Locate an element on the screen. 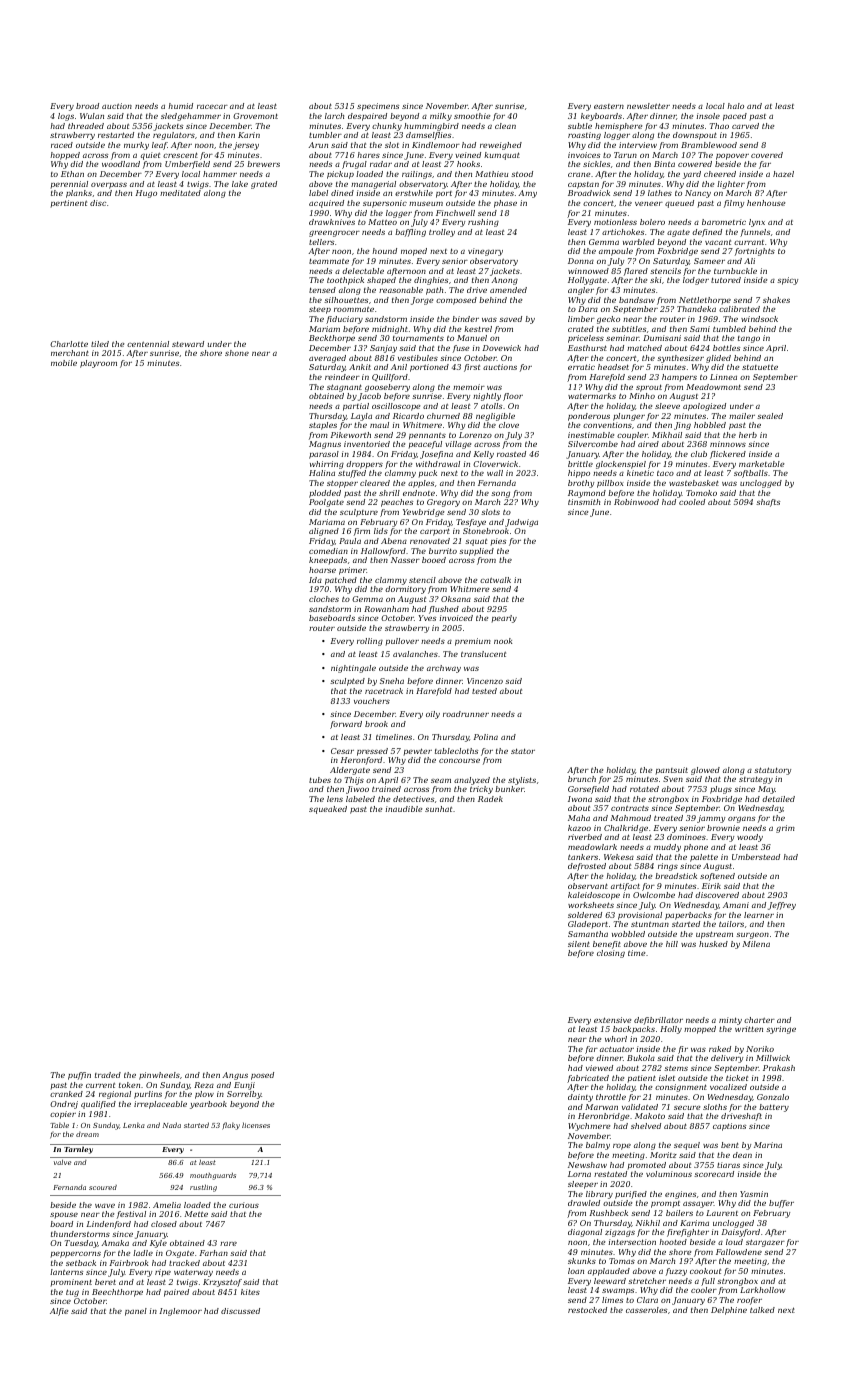  greengrocer is located at coordinates (334, 234).
